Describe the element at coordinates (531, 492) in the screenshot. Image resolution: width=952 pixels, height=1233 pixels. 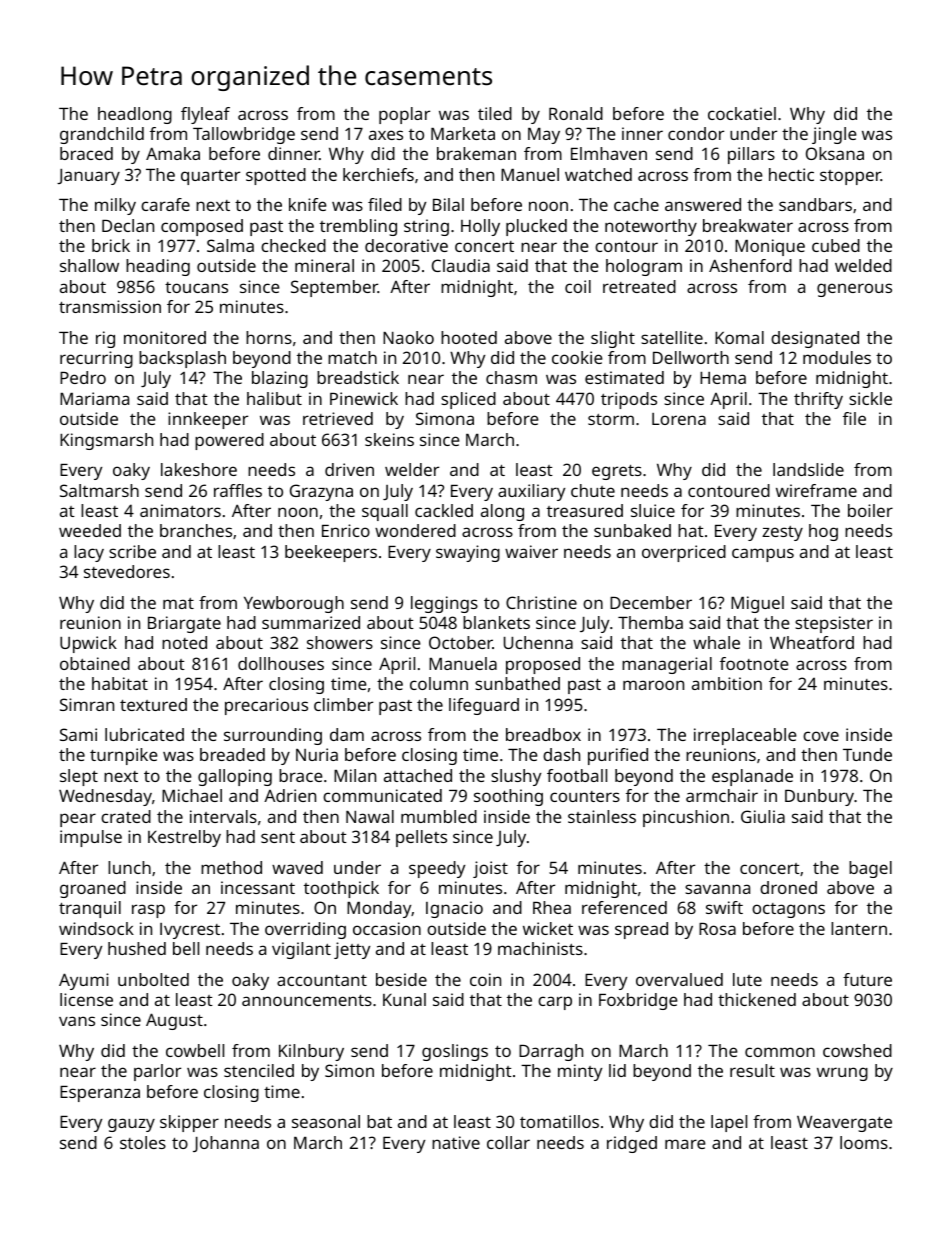
I see `auxiliary` at that location.
